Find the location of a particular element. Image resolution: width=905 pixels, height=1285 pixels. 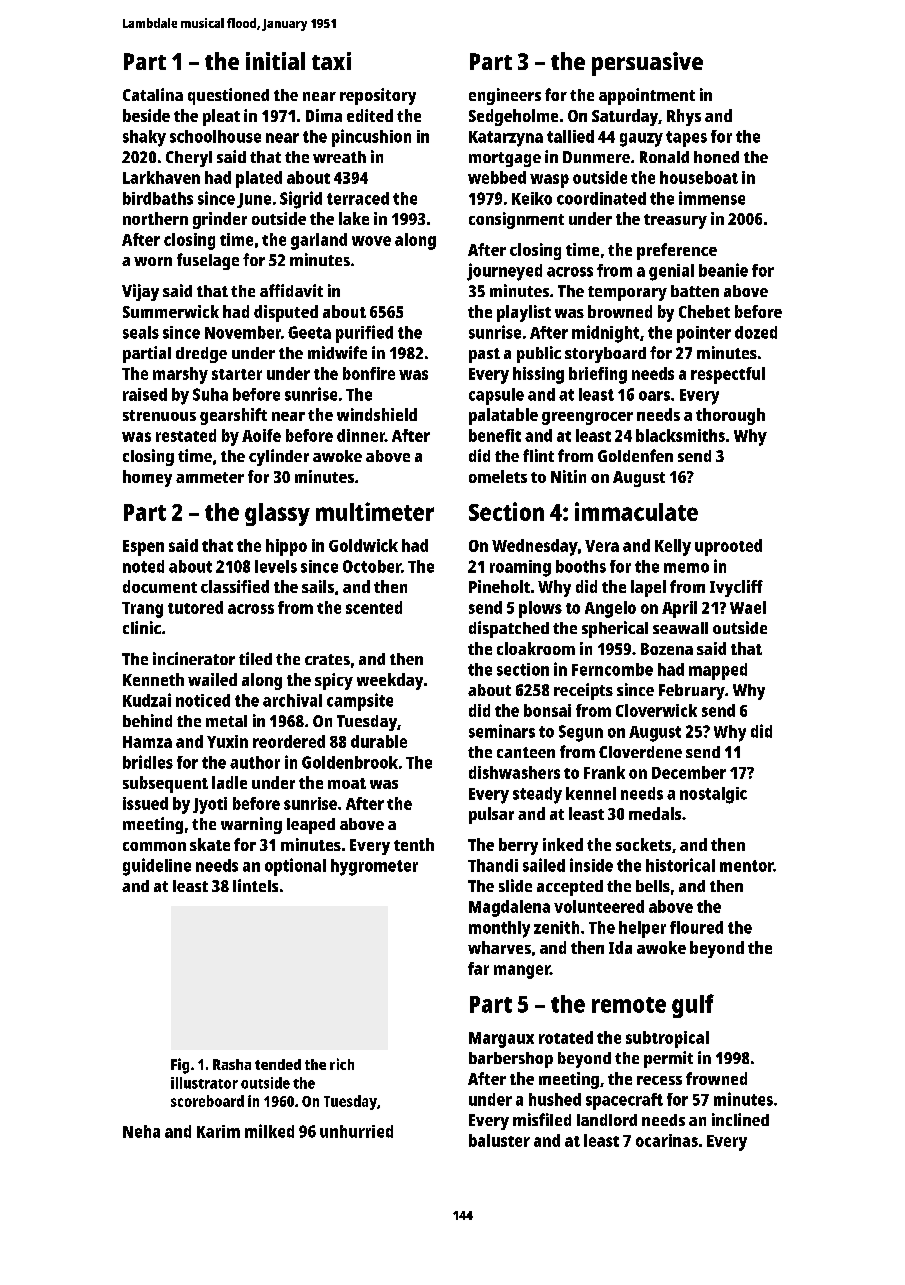

mapped is located at coordinates (718, 671).
